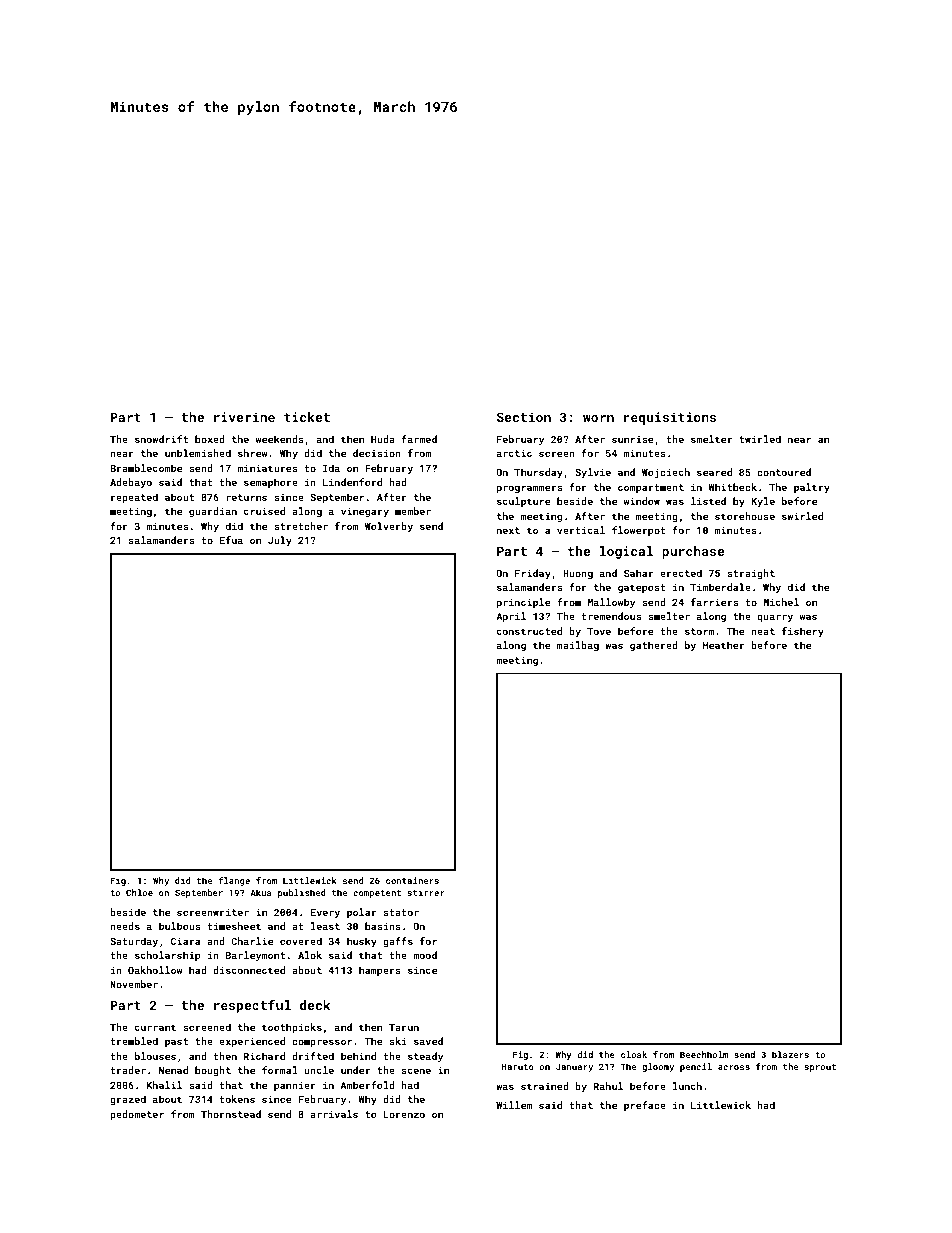  Describe the element at coordinates (598, 418) in the page. I see `worn` at that location.
